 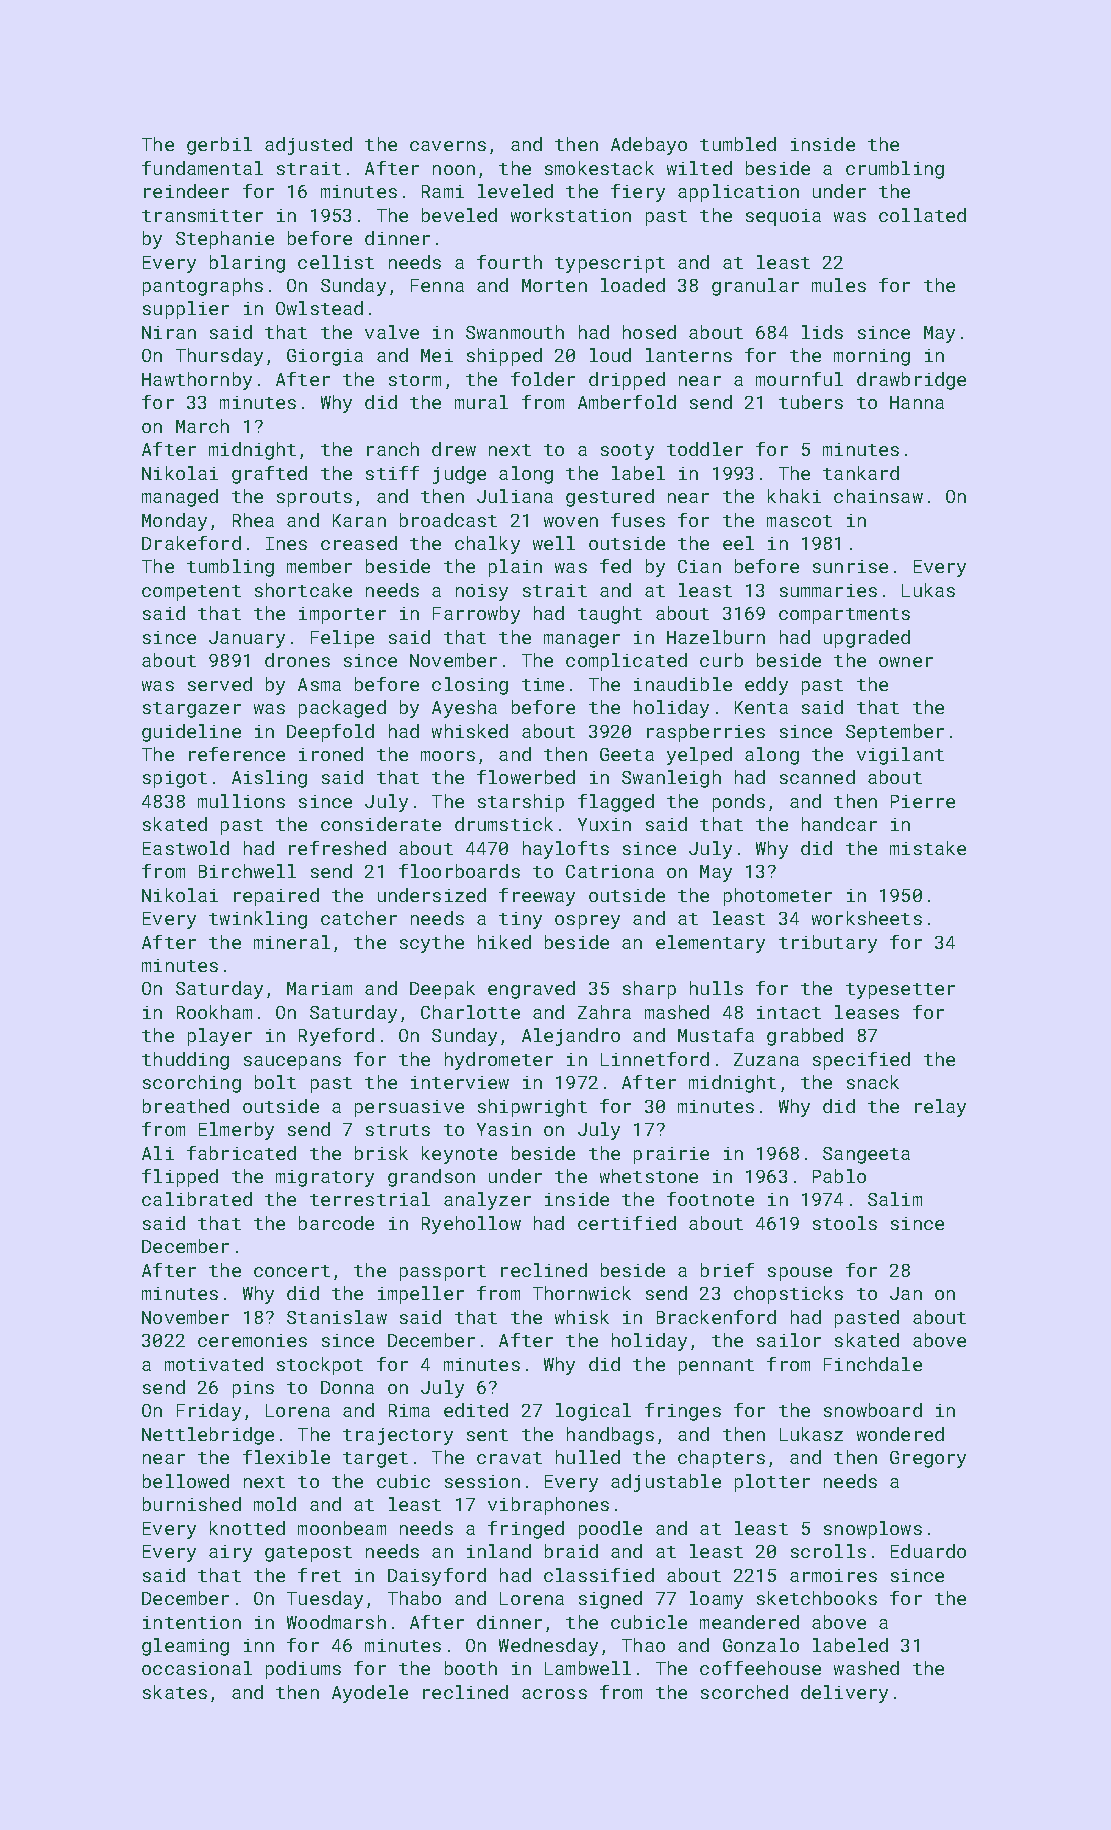 I want to click on Zuzana, so click(x=766, y=1059).
